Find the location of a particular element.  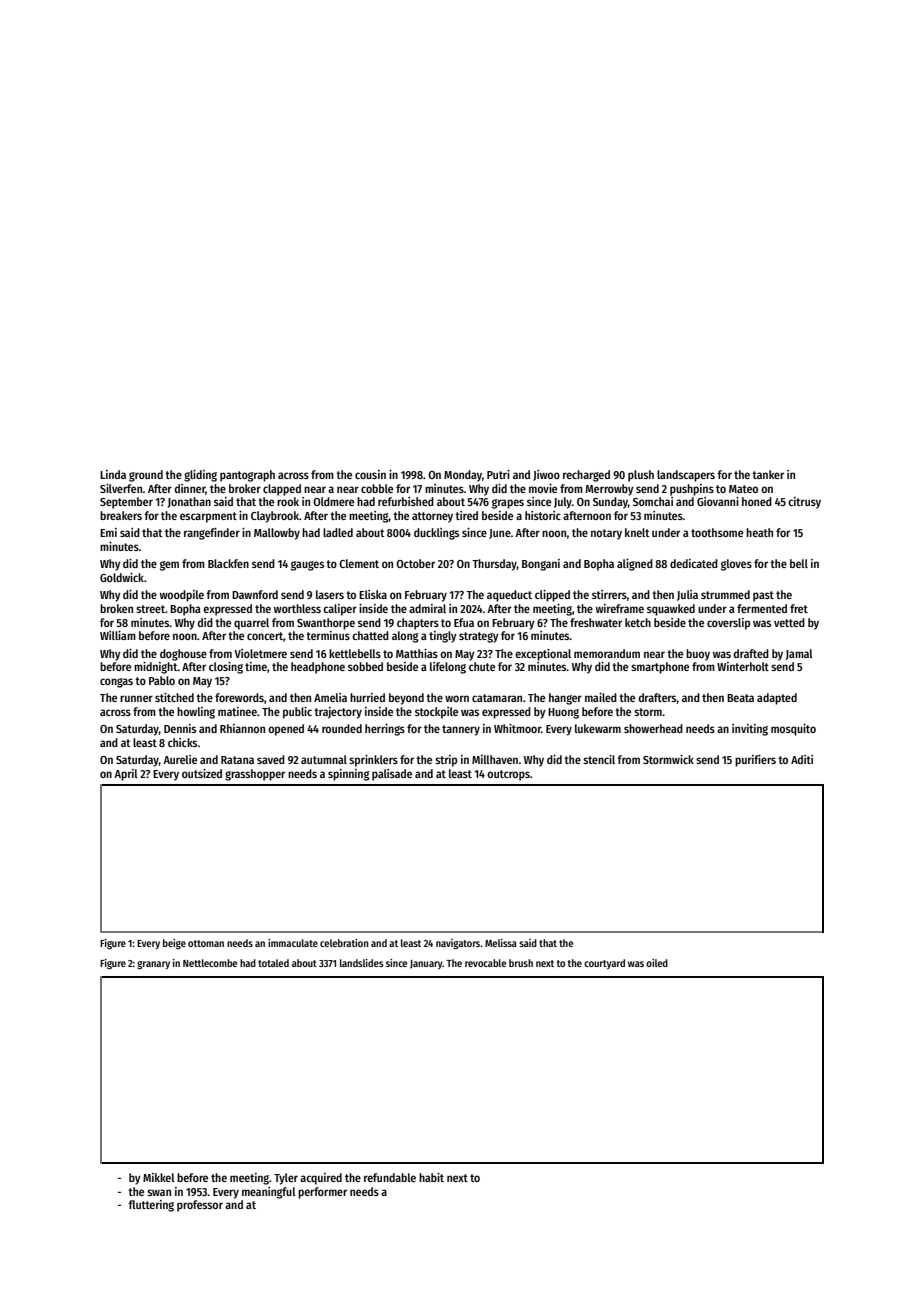

catamaran is located at coordinates (497, 698).
